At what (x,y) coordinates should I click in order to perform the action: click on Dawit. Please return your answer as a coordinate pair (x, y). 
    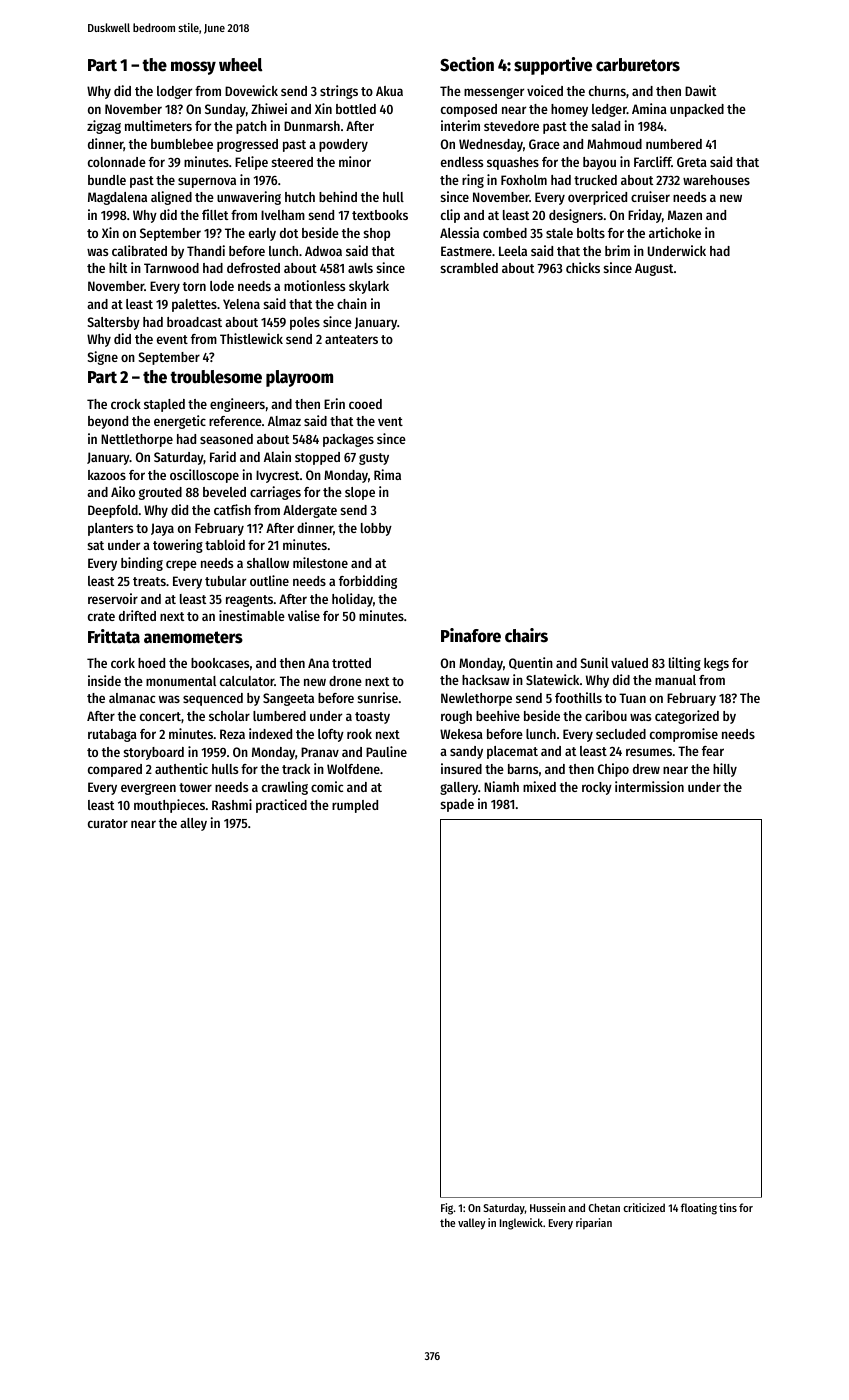
    Looking at the image, I should click on (700, 90).
